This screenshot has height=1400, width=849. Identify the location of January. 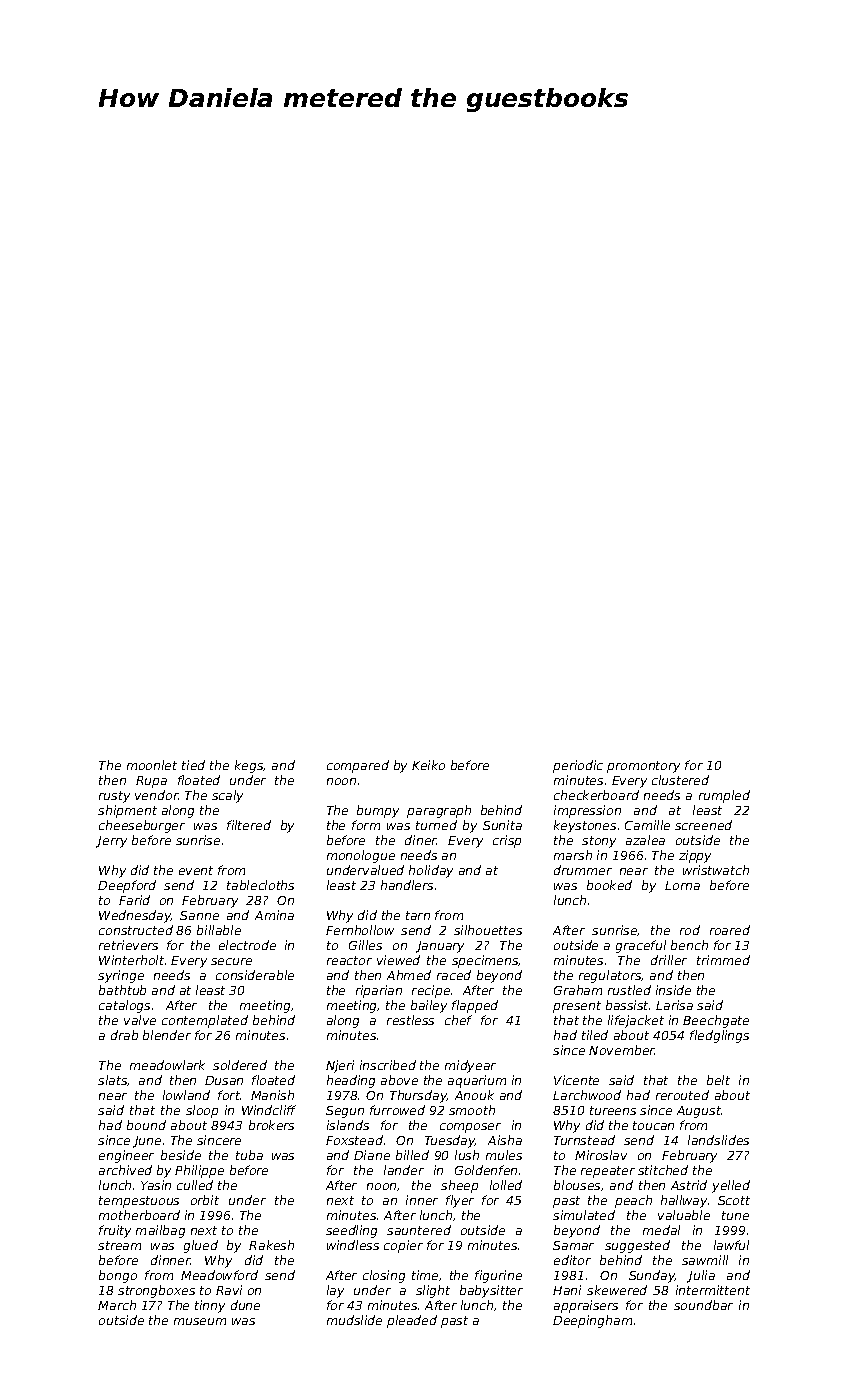
(440, 947).
